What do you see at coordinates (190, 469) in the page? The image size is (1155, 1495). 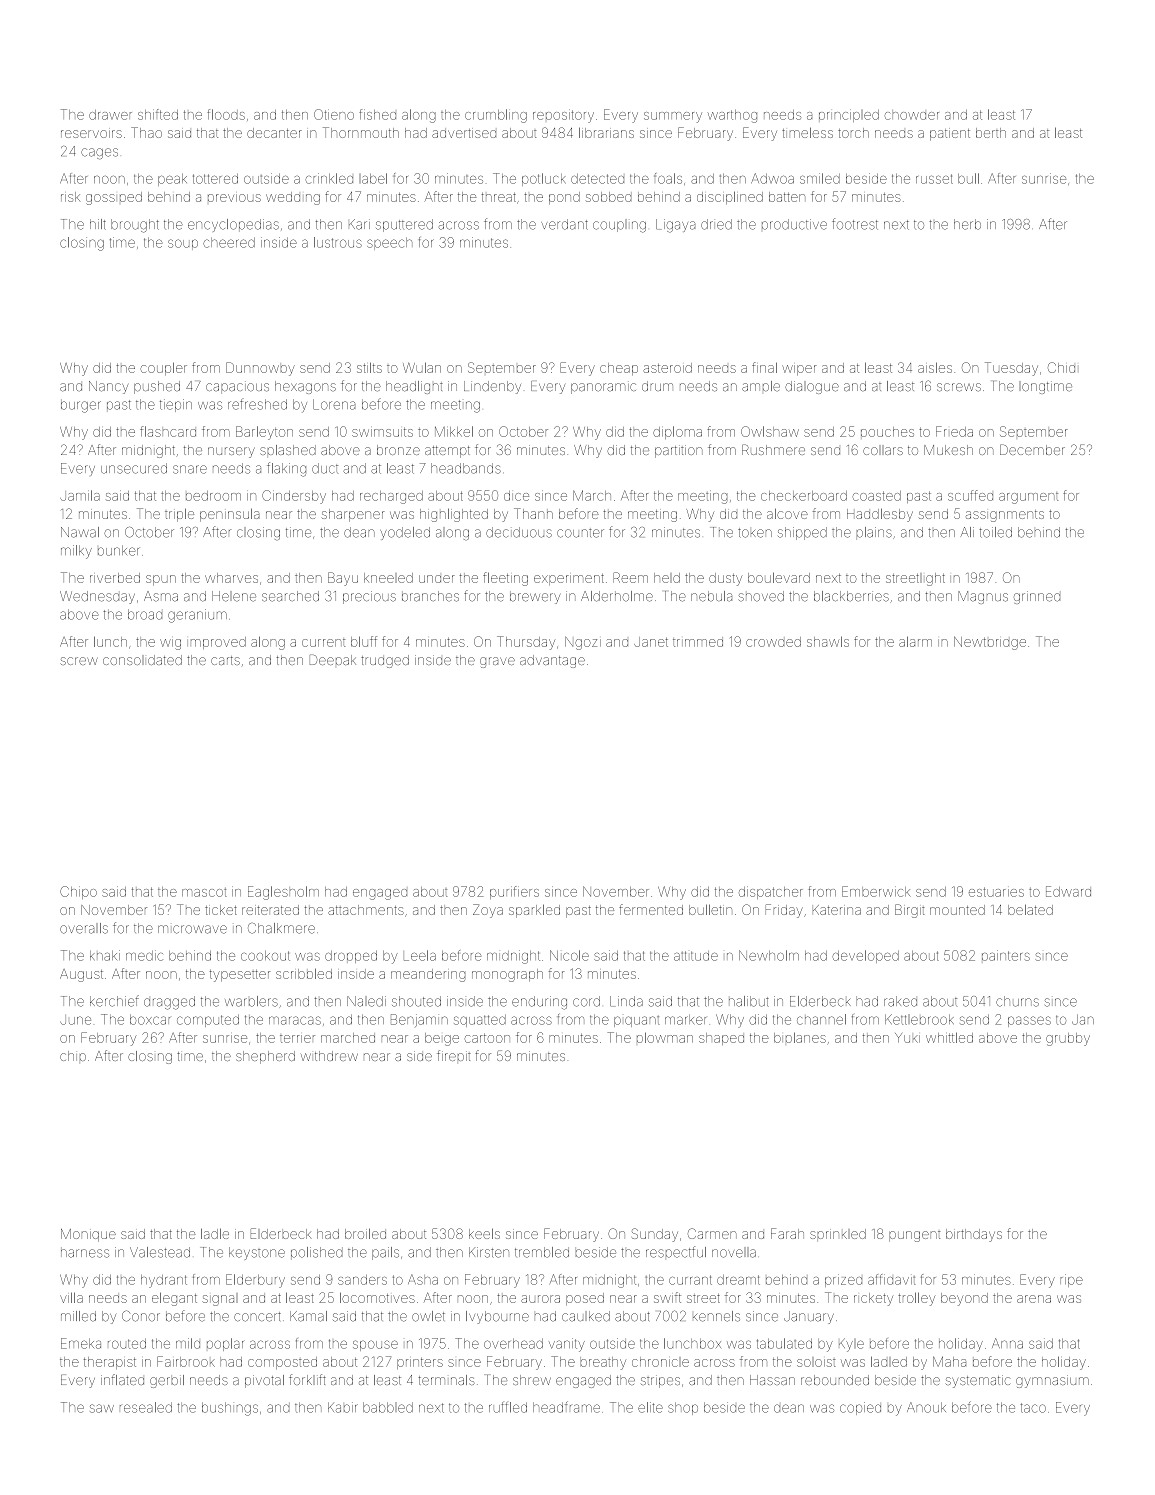 I see `snare` at bounding box center [190, 469].
